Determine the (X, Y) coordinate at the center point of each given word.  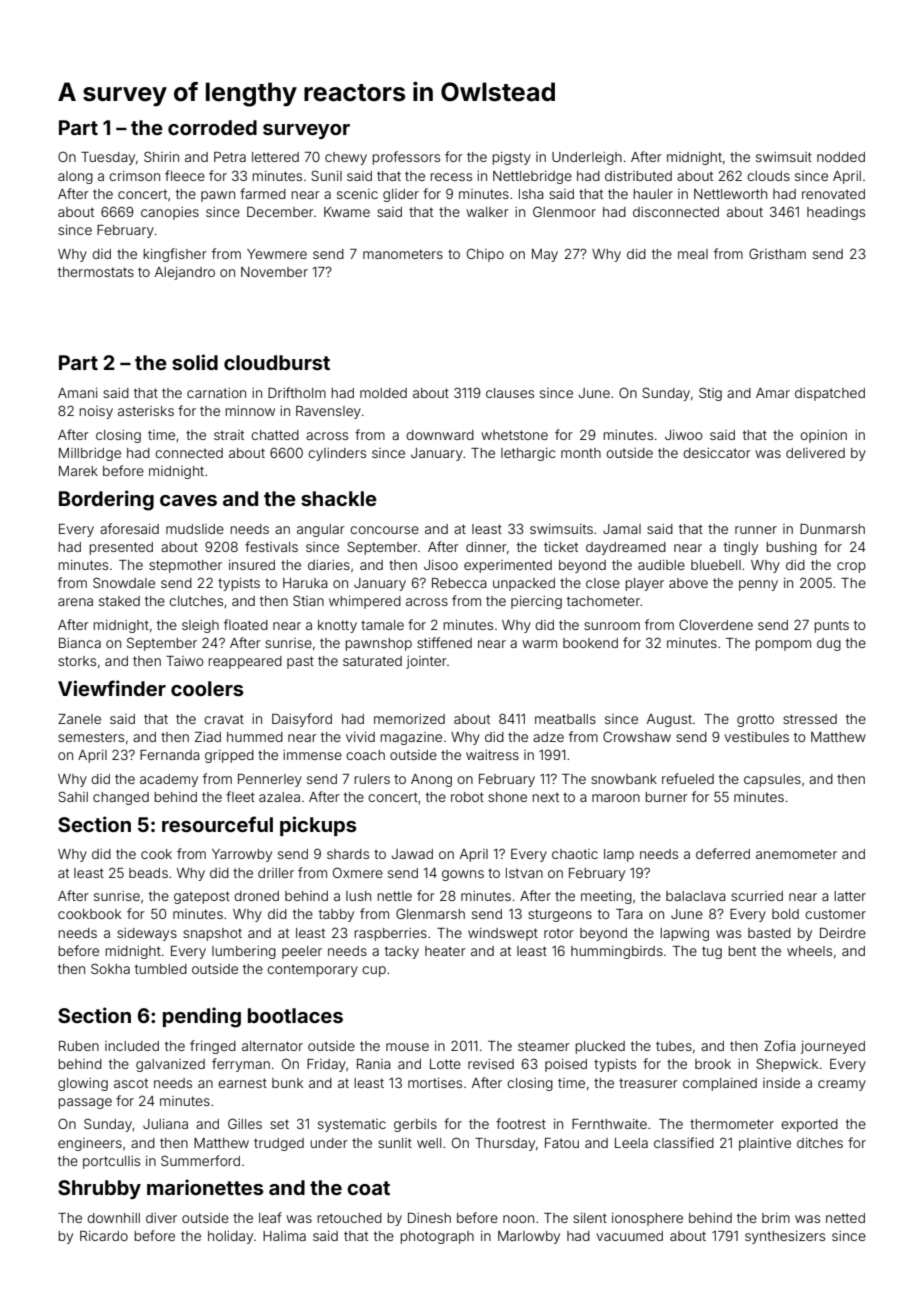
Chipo (485, 255)
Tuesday (108, 158)
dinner (486, 547)
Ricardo (104, 1236)
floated (246, 624)
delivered (815, 453)
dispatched (830, 394)
